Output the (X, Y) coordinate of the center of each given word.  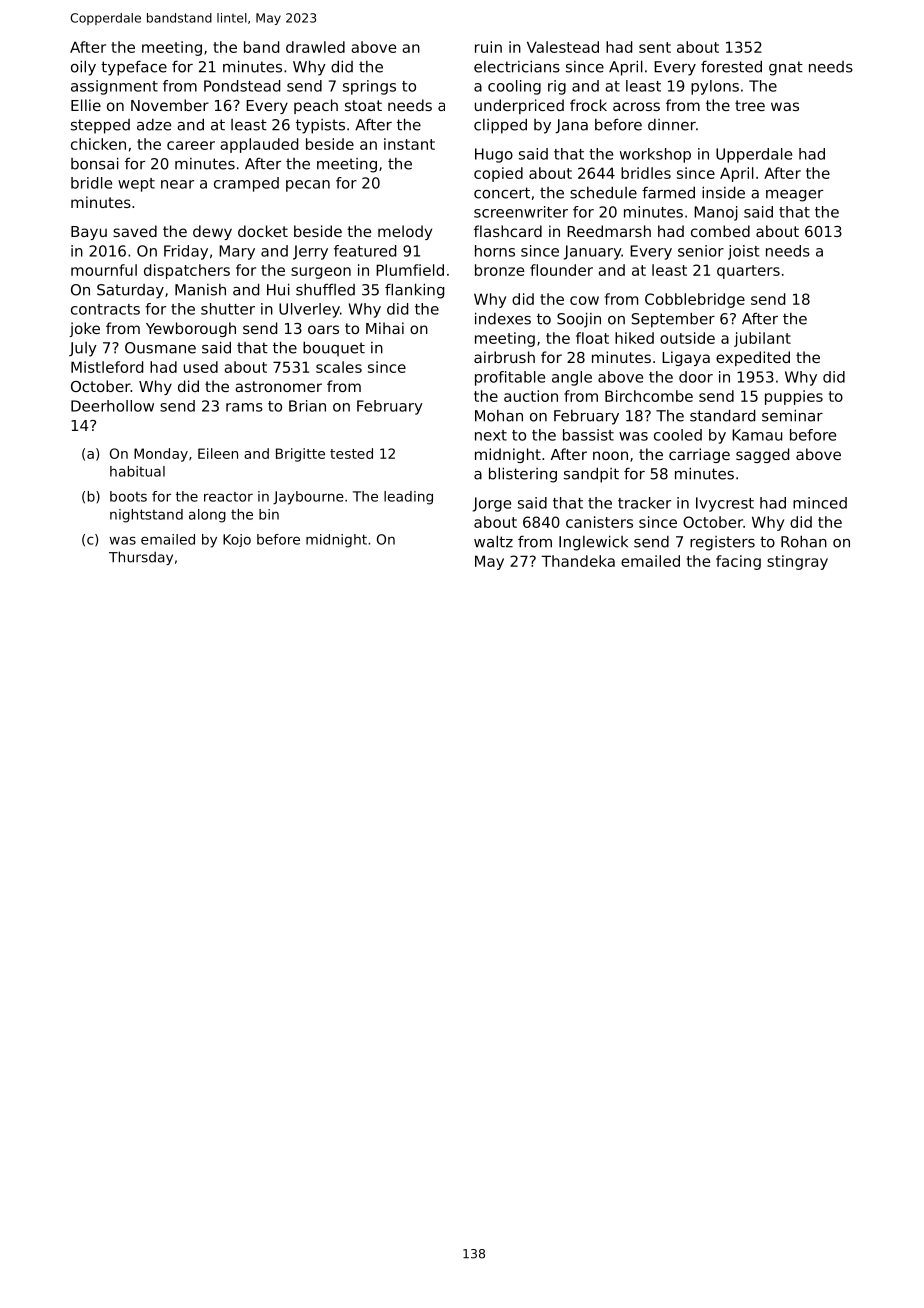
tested (351, 453)
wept (136, 185)
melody (405, 232)
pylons (715, 87)
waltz (493, 541)
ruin (488, 47)
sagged (762, 455)
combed (720, 231)
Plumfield (410, 270)
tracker (644, 503)
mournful (104, 270)
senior (701, 251)
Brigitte (300, 455)
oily (83, 68)
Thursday (141, 558)
